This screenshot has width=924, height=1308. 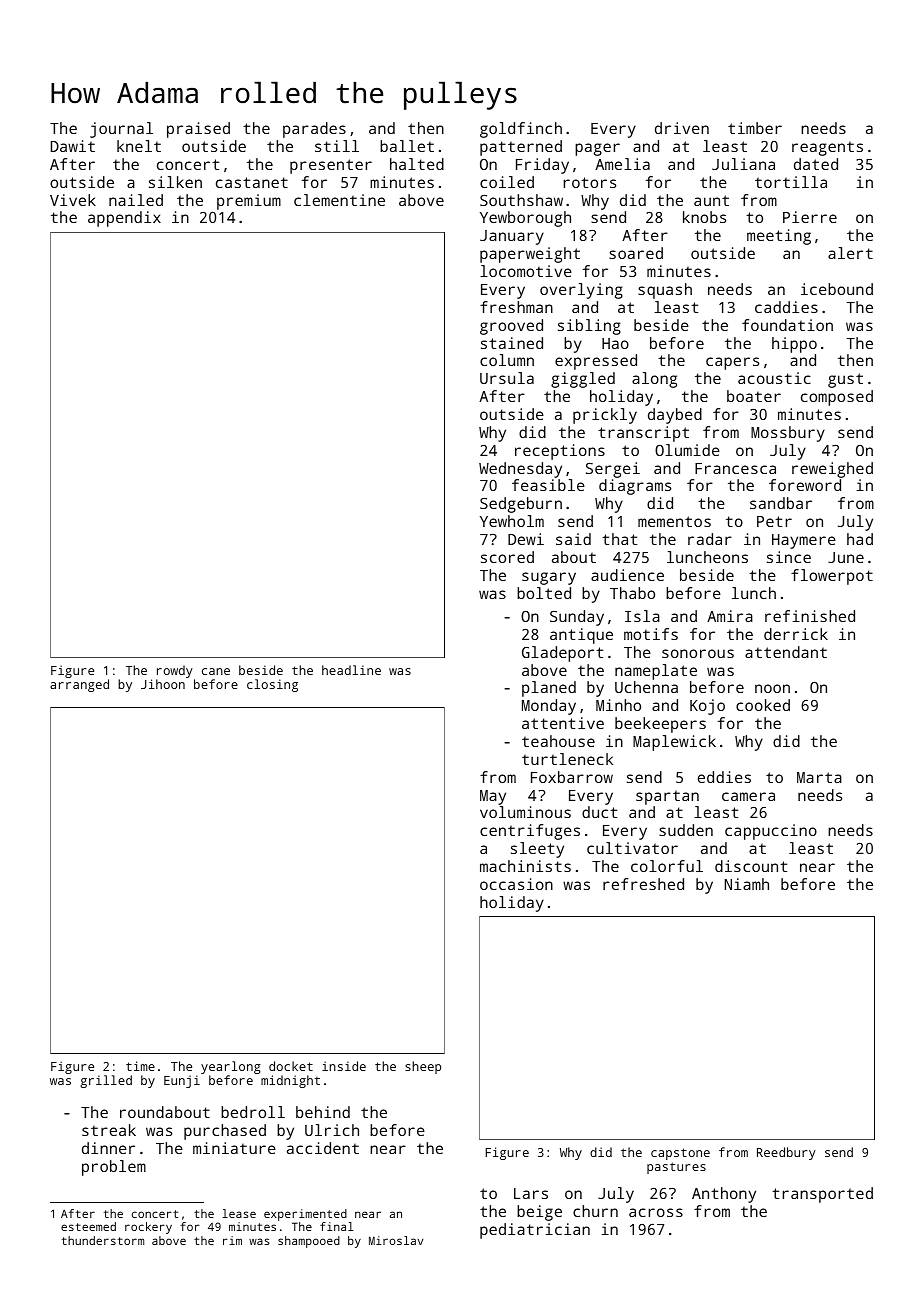 I want to click on cane, so click(x=216, y=671).
